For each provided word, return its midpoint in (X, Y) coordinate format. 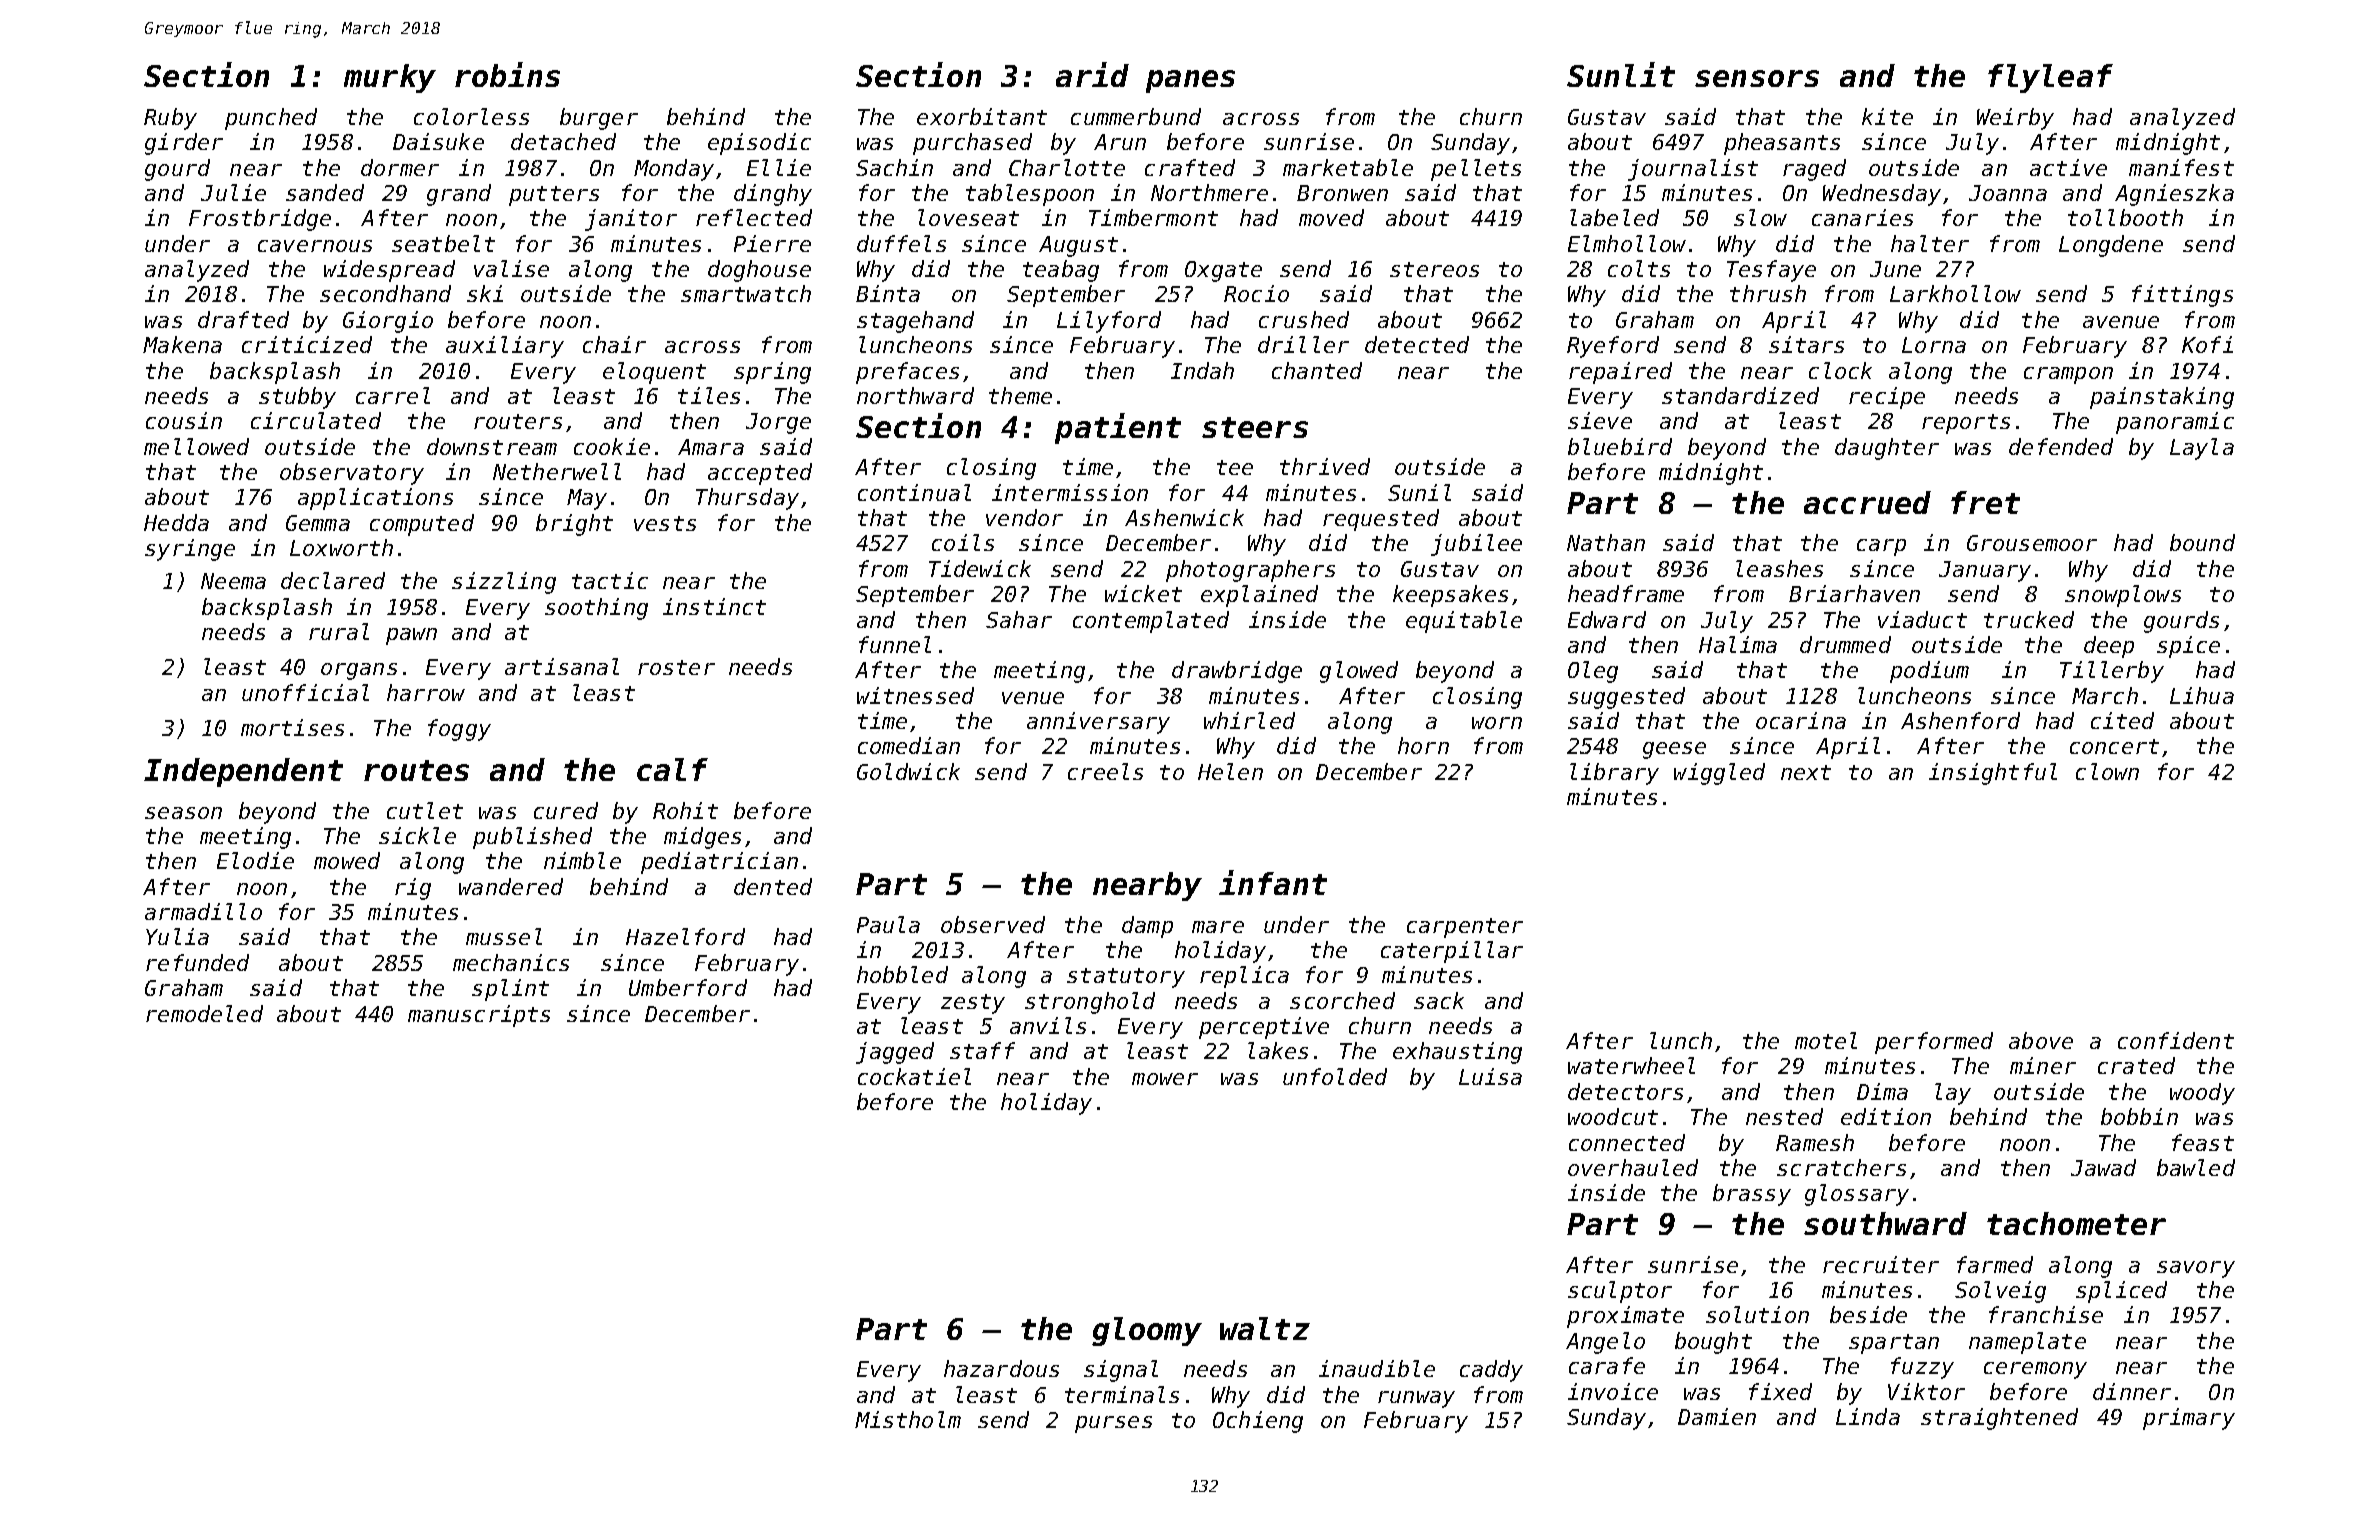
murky (390, 78)
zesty (973, 1004)
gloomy (1147, 1331)
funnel (895, 644)
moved (1331, 217)
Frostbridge (260, 220)
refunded (197, 962)
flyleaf (2050, 78)
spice (2188, 647)
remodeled (204, 1013)
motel (1826, 1040)
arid (1092, 74)
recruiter (1881, 1264)
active (2068, 167)
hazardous (1001, 1368)
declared (333, 580)
